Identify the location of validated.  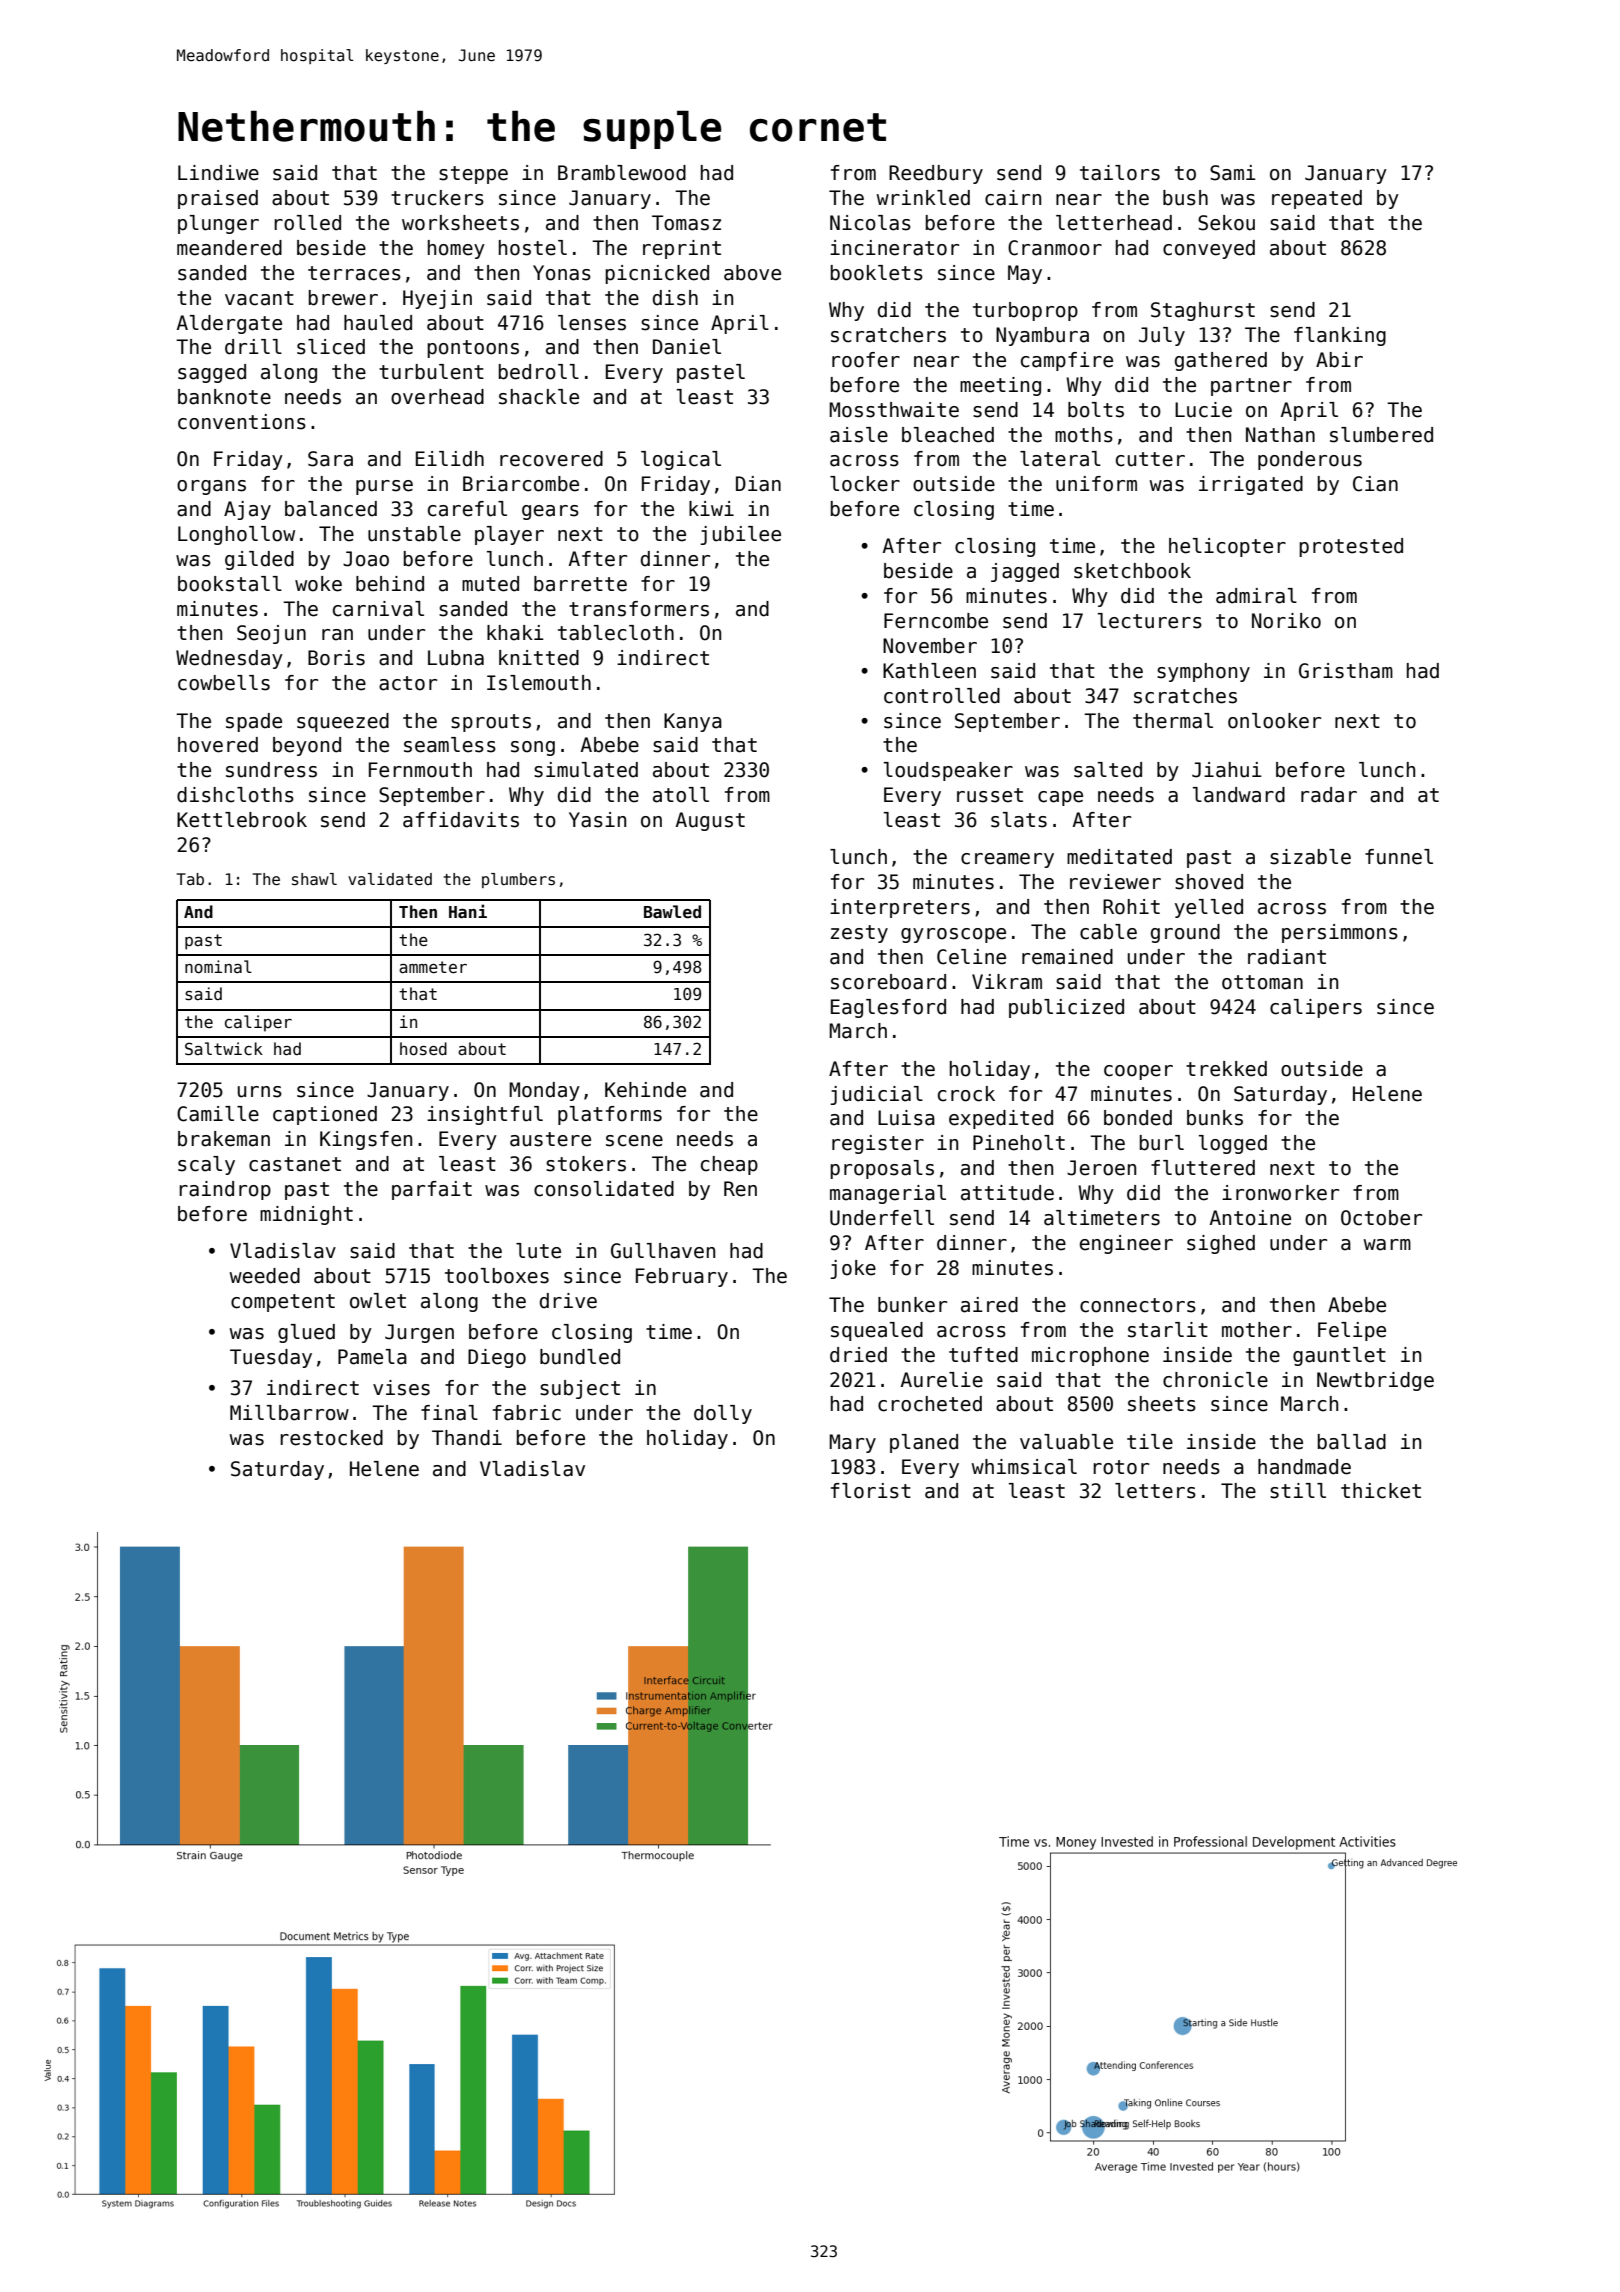
(390, 879).
